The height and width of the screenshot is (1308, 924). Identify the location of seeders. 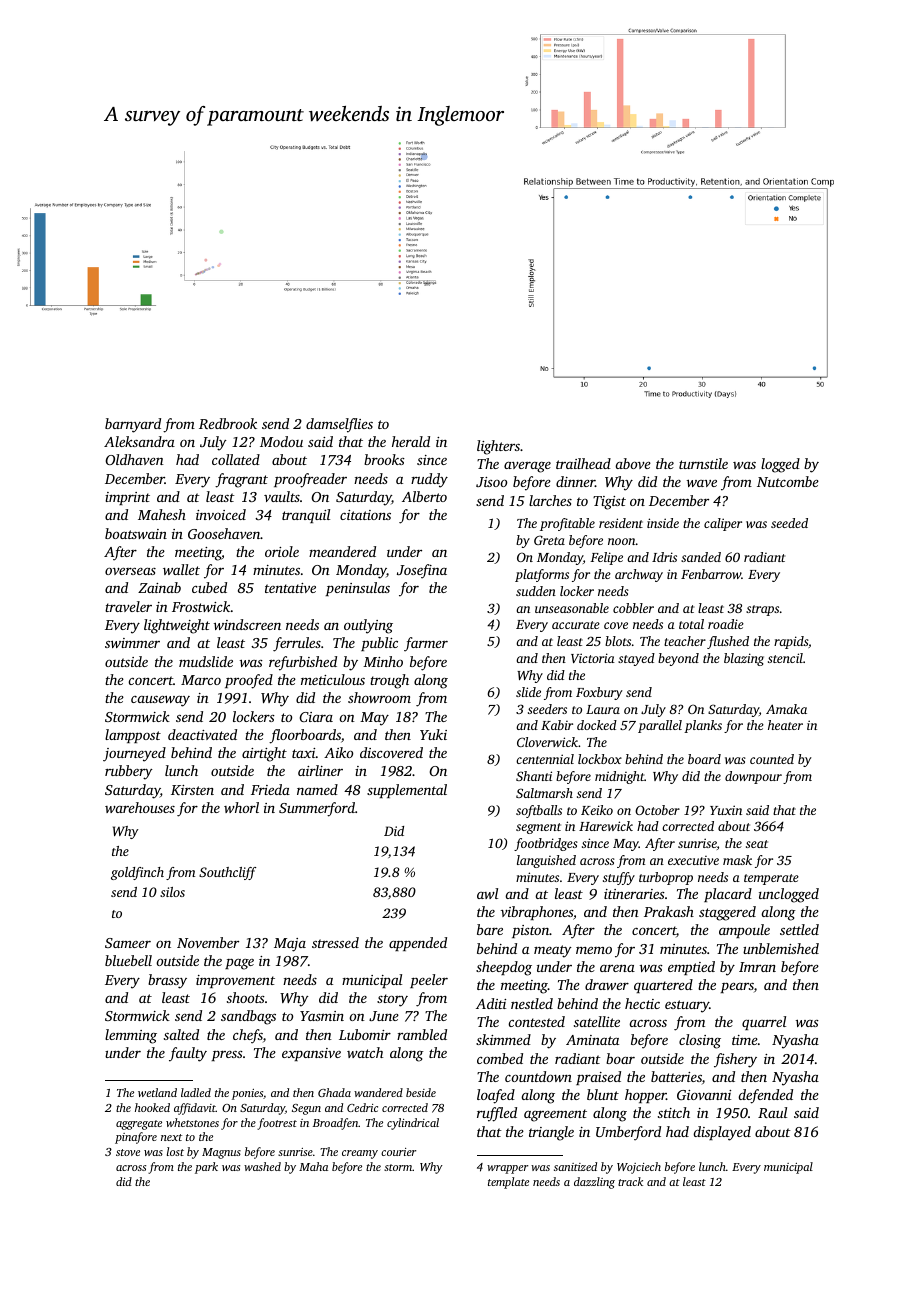
(547, 709).
